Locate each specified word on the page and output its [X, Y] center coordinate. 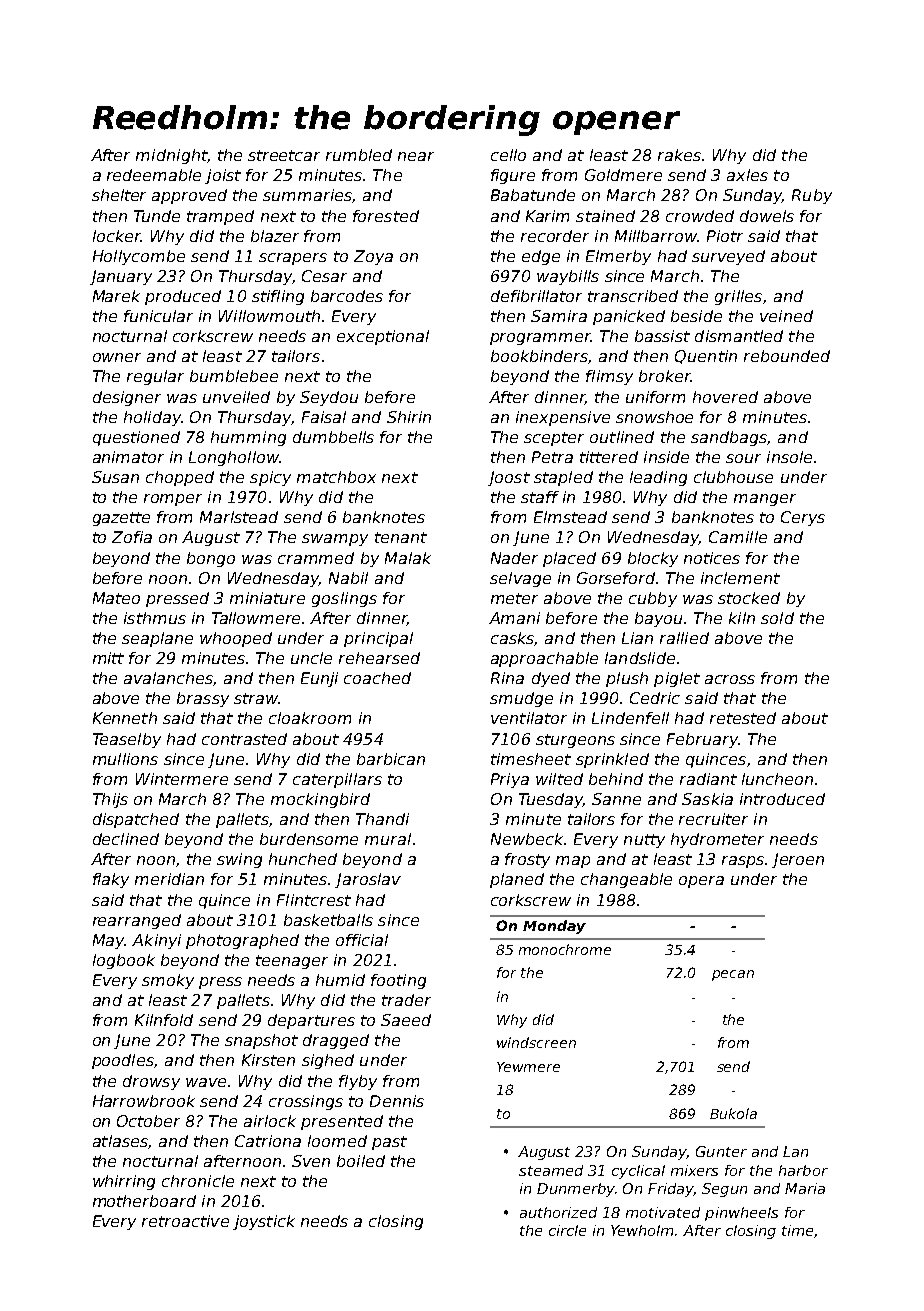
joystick [264, 1222]
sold [777, 618]
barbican [391, 759]
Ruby [812, 196]
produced [183, 297]
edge [541, 257]
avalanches [168, 678]
